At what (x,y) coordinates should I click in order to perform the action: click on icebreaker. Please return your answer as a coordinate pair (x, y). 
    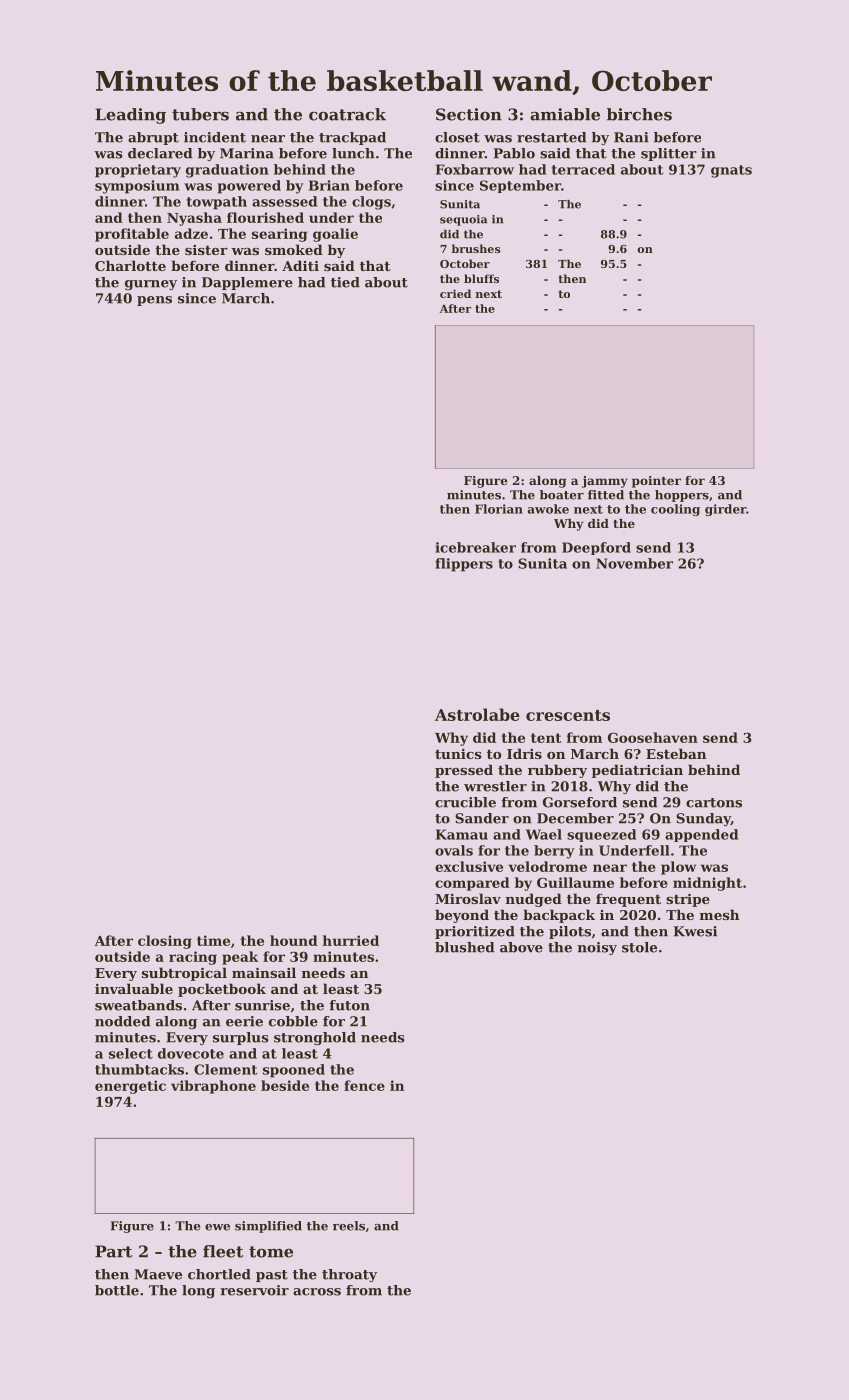
    Looking at the image, I should click on (475, 547).
